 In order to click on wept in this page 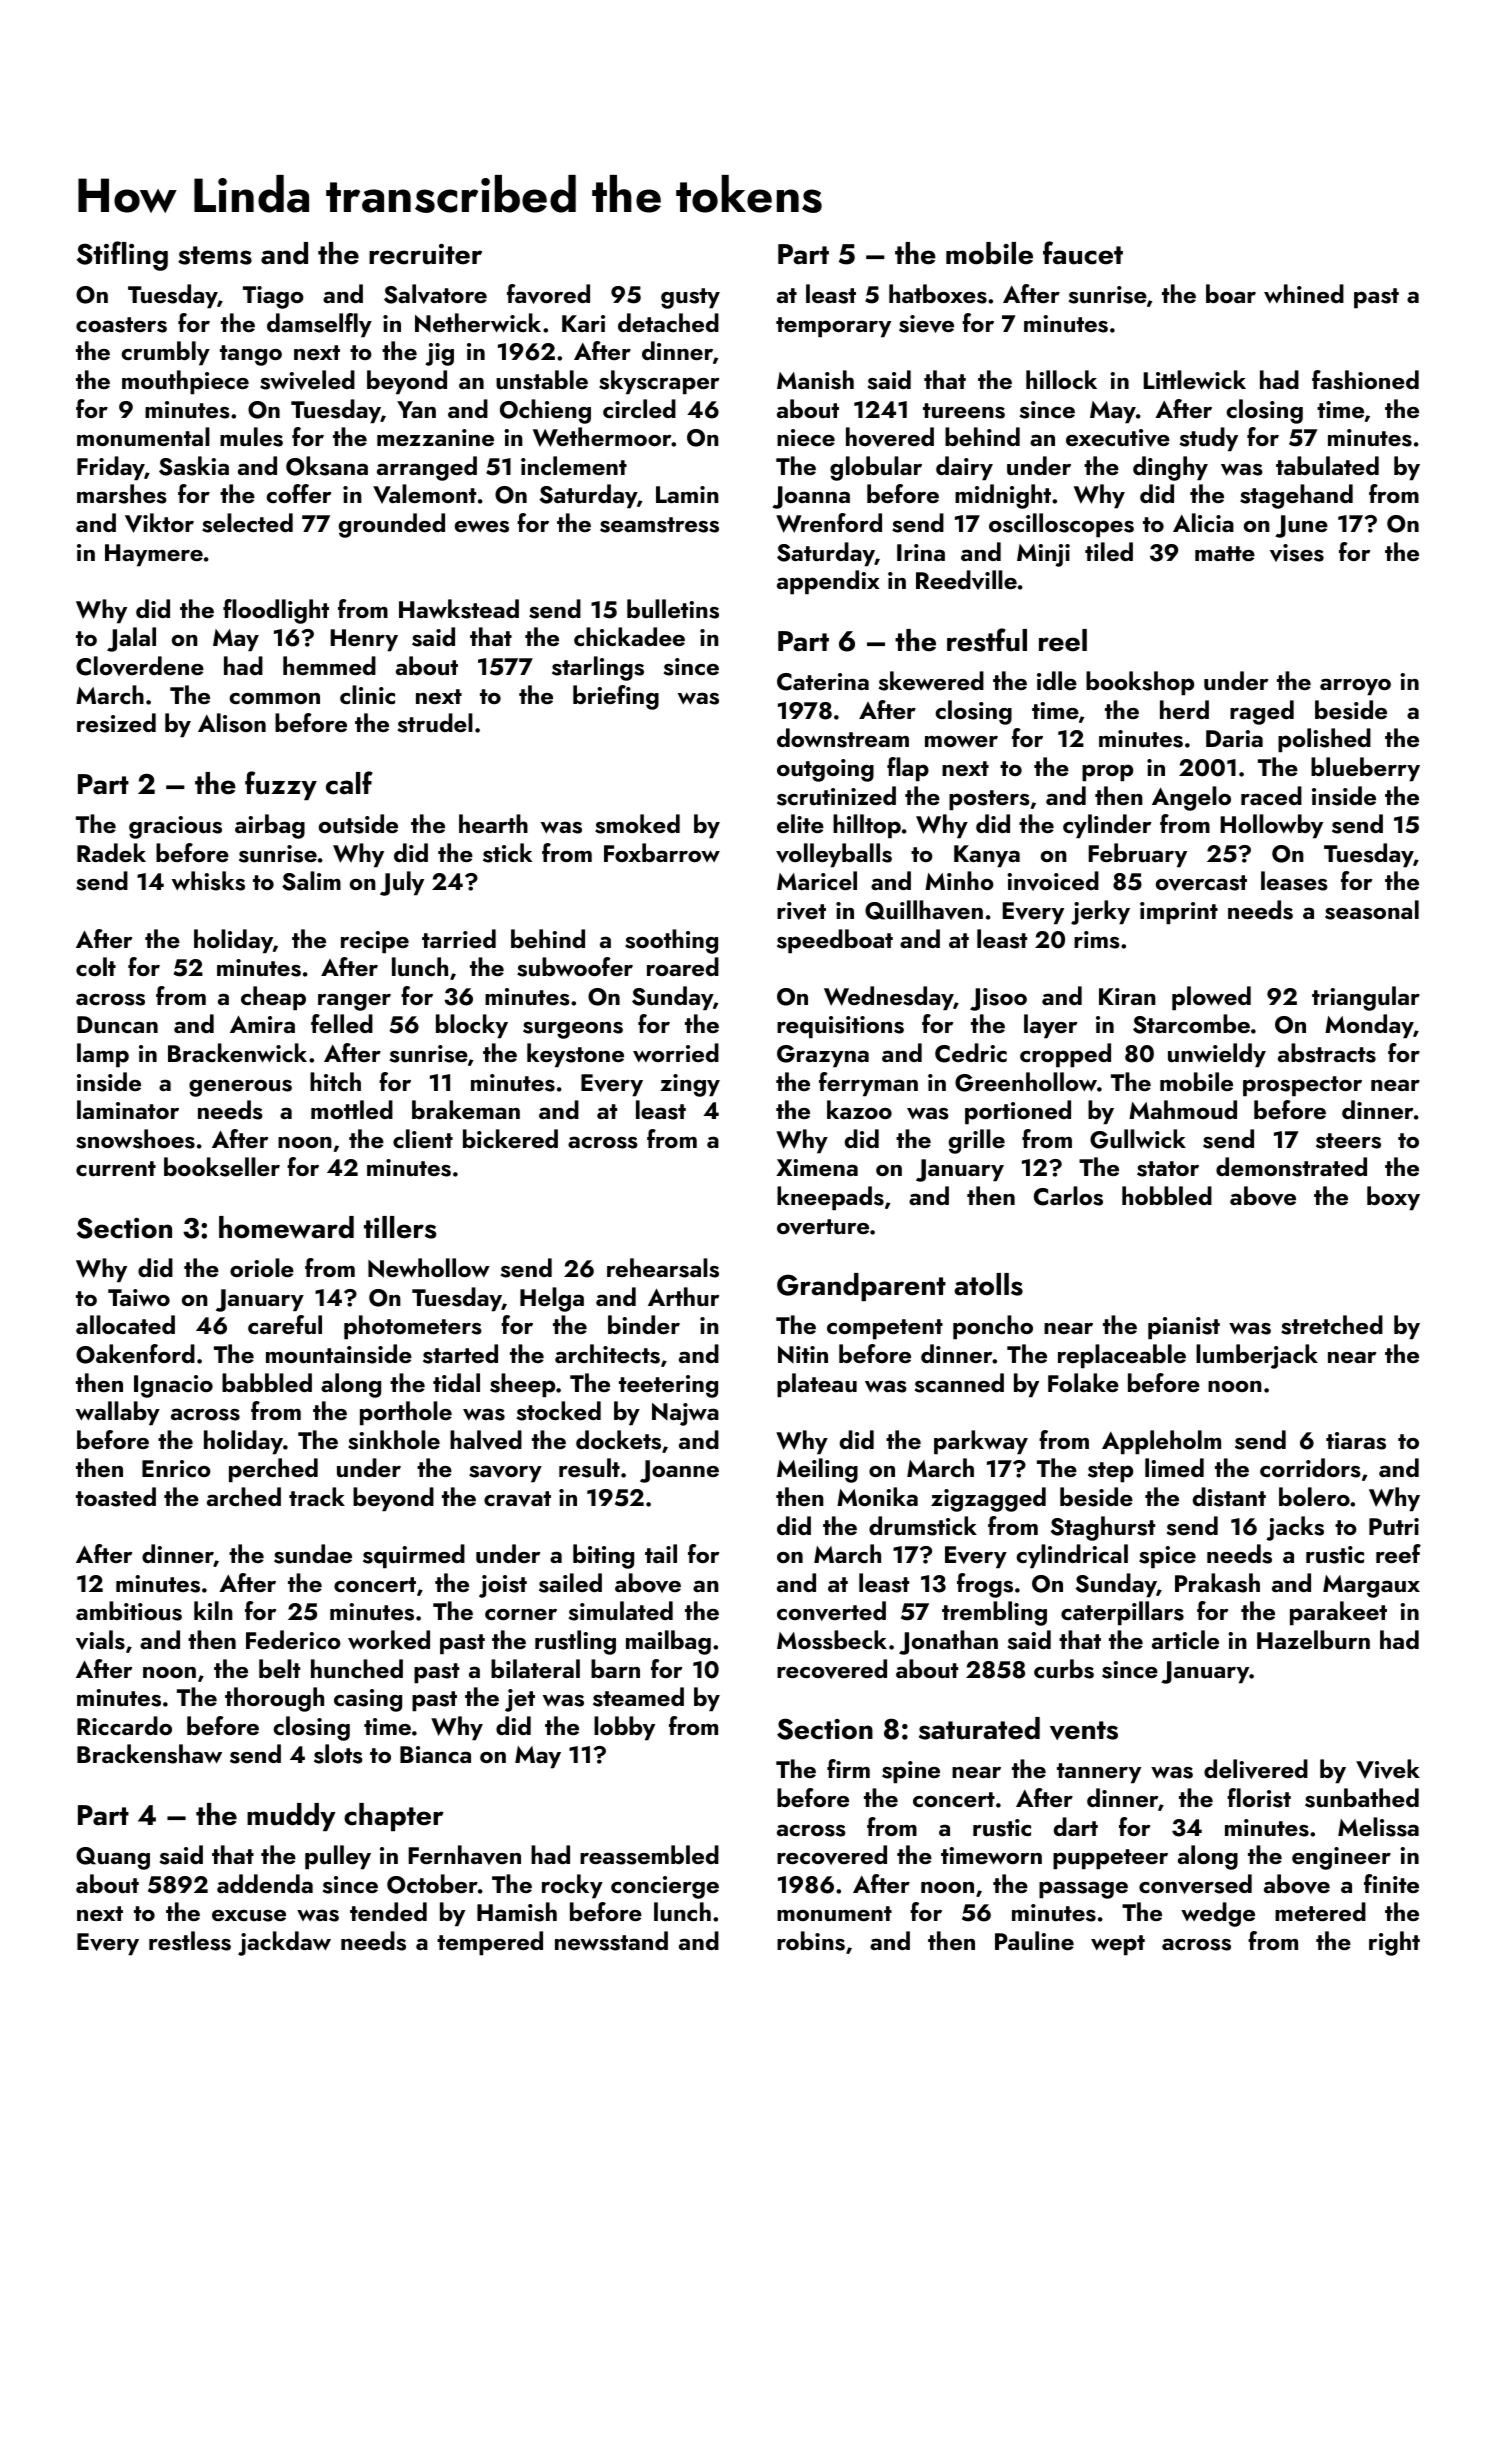, I will do `click(1118, 1945)`.
